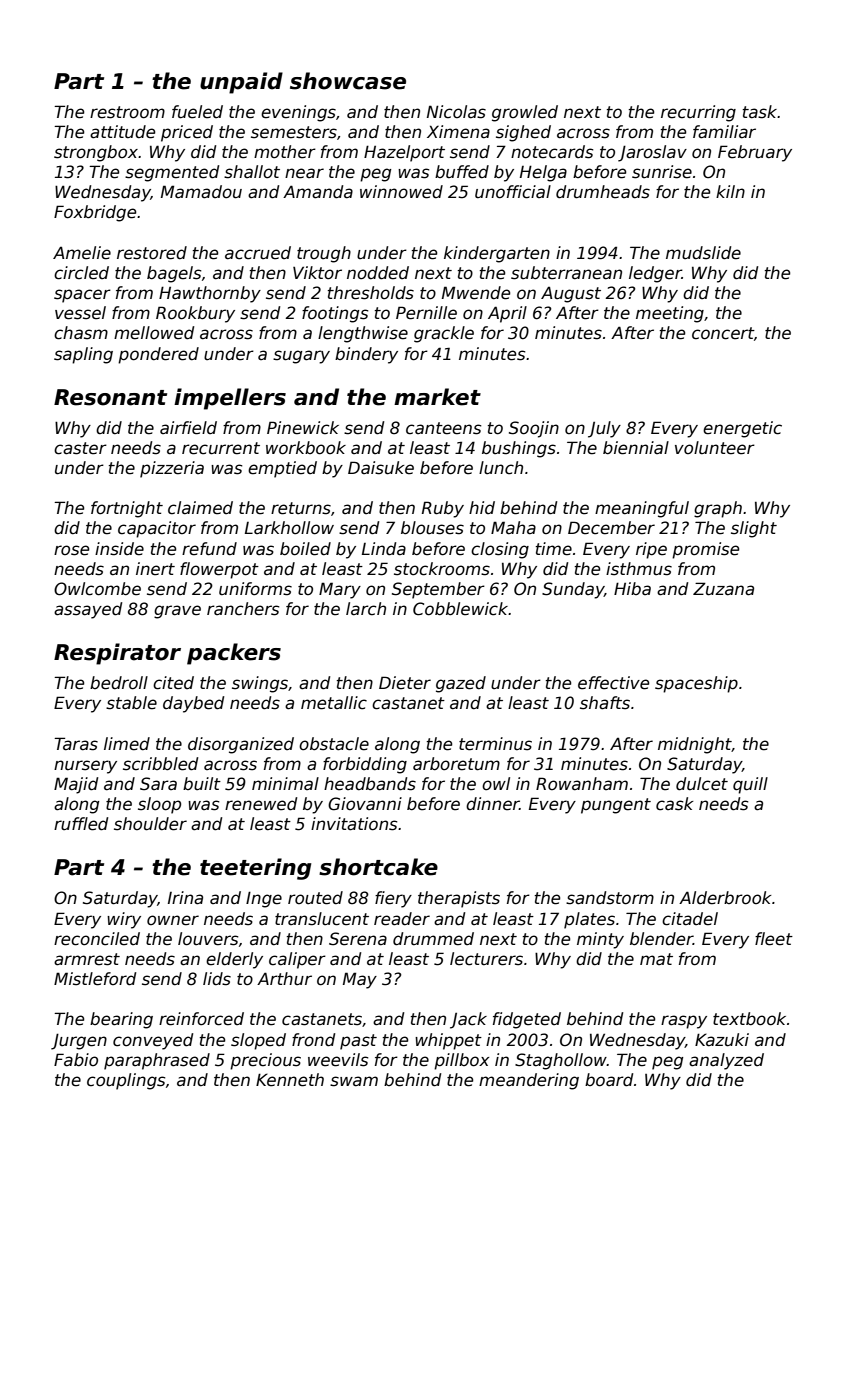 This page has height=1400, width=849. Describe the element at coordinates (760, 112) in the page. I see `task` at that location.
